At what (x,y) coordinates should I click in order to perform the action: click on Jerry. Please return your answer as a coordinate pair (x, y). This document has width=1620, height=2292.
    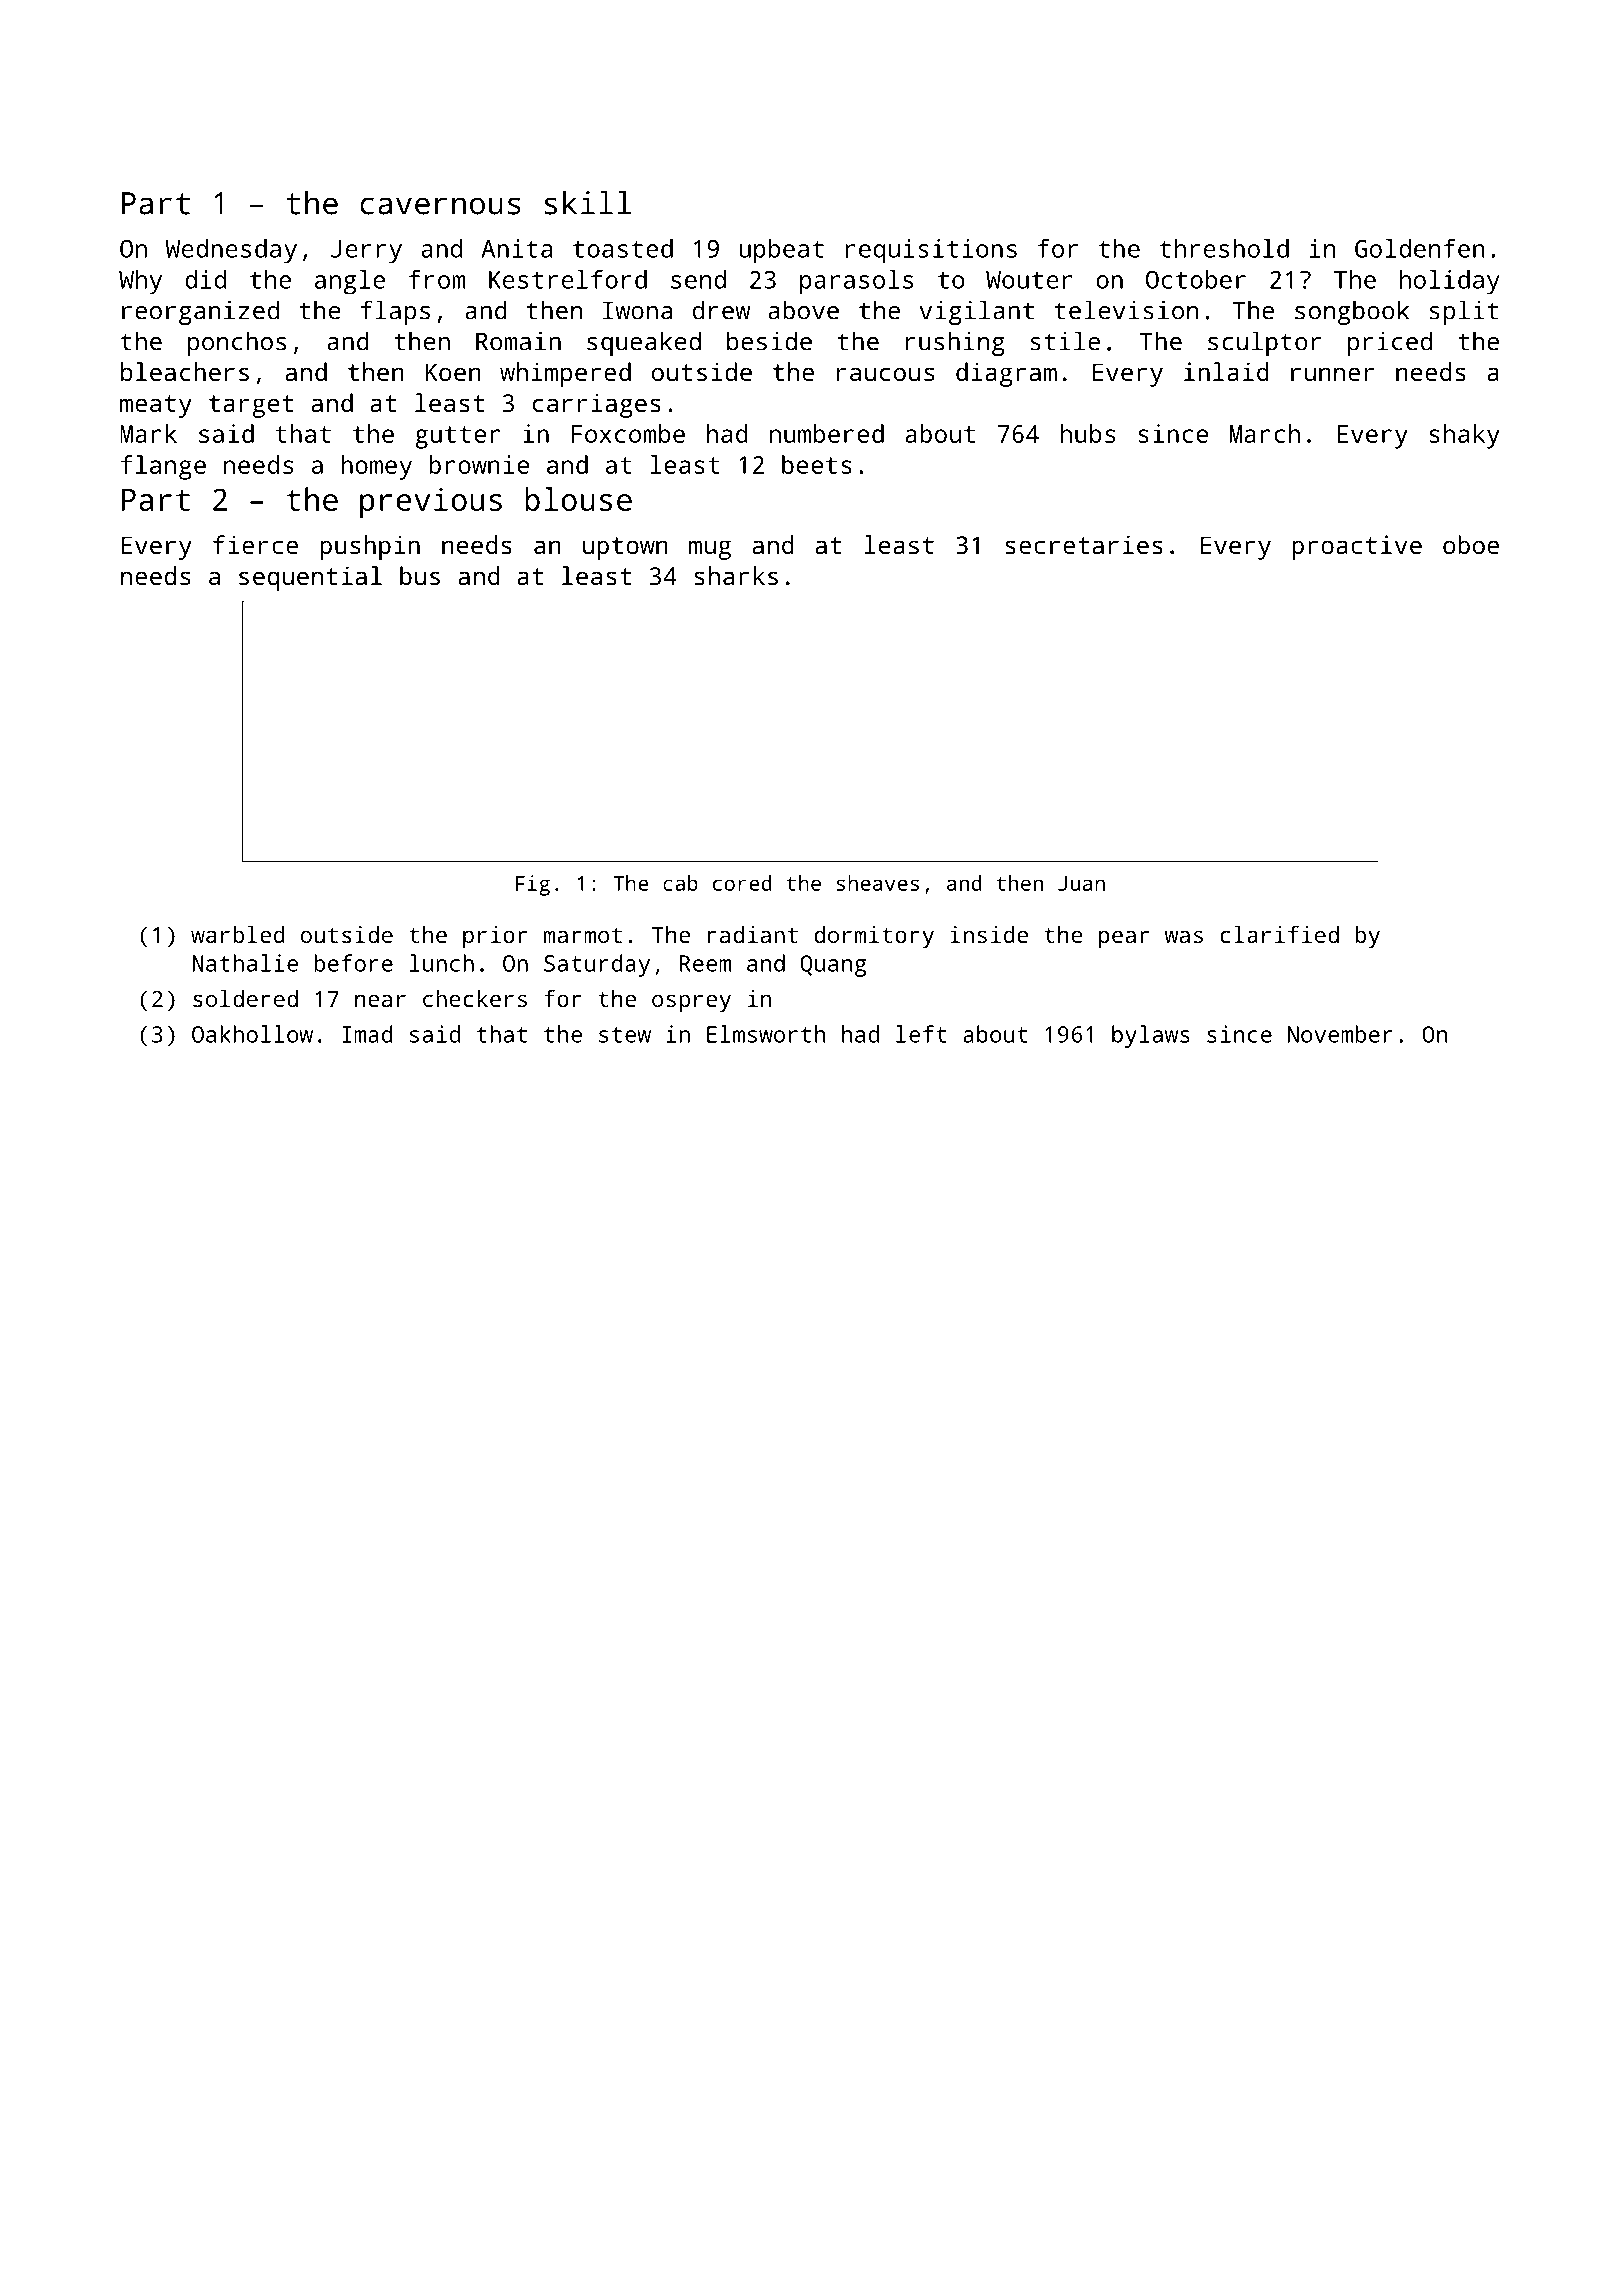
    Looking at the image, I should click on (366, 252).
